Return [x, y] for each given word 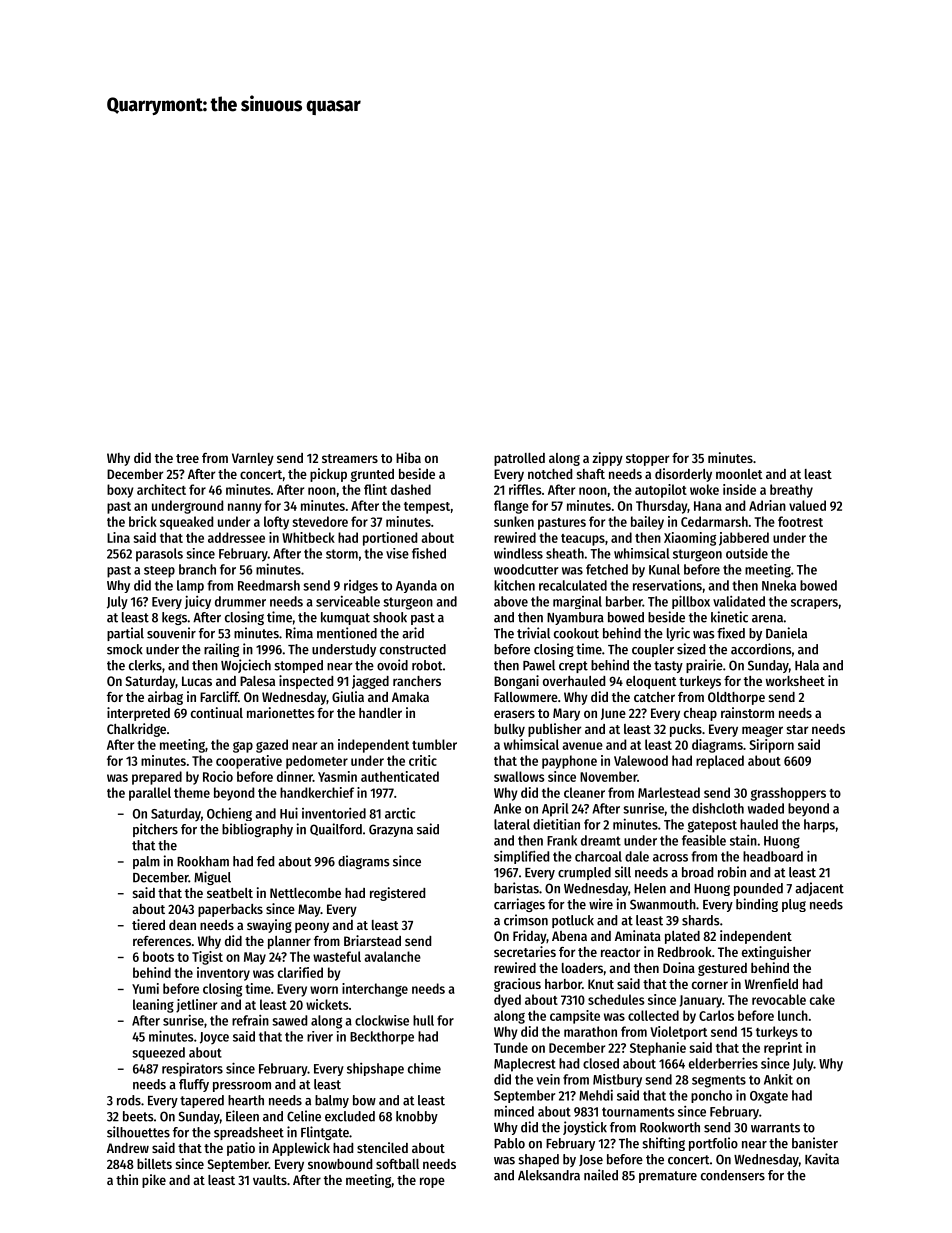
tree [187, 458]
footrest [800, 521]
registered [397, 894]
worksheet [795, 681]
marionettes [281, 712]
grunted [372, 475]
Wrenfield [771, 983]
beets [138, 1116]
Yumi [145, 988]
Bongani [516, 682]
